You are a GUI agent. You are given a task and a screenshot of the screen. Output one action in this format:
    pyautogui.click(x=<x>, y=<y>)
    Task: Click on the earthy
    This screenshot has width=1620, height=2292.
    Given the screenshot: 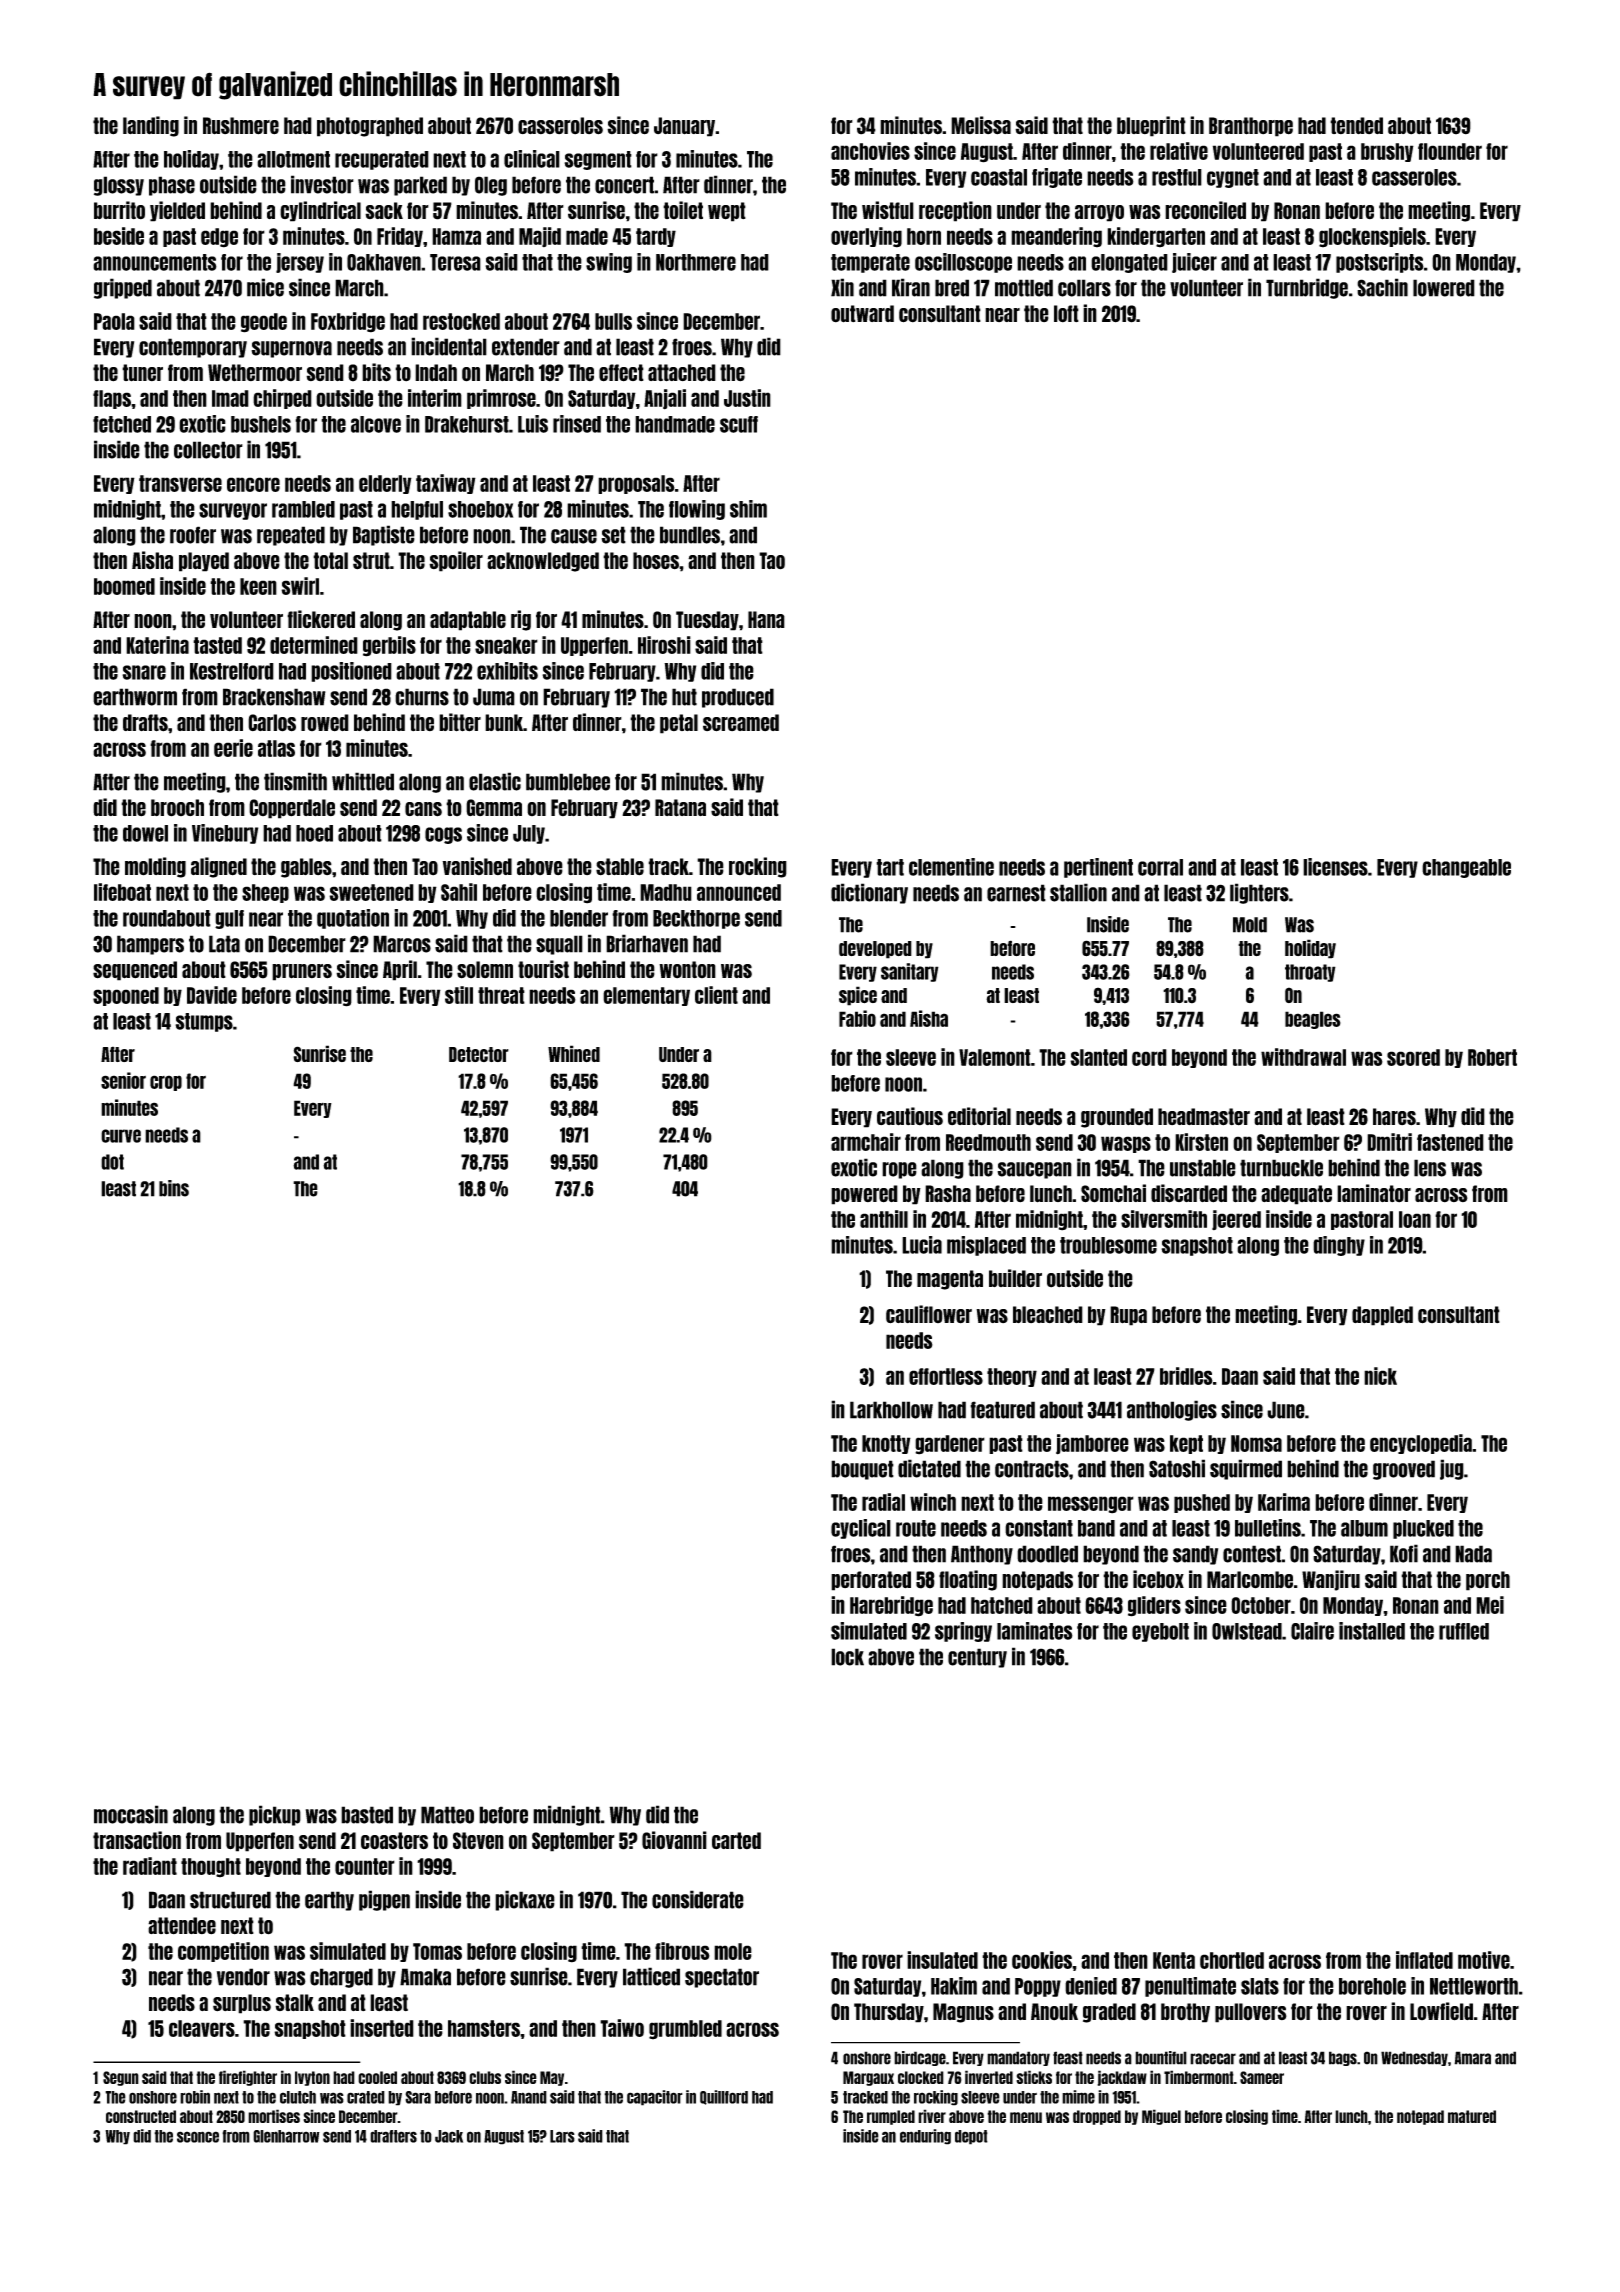 What is the action you would take?
    pyautogui.click(x=329, y=1901)
